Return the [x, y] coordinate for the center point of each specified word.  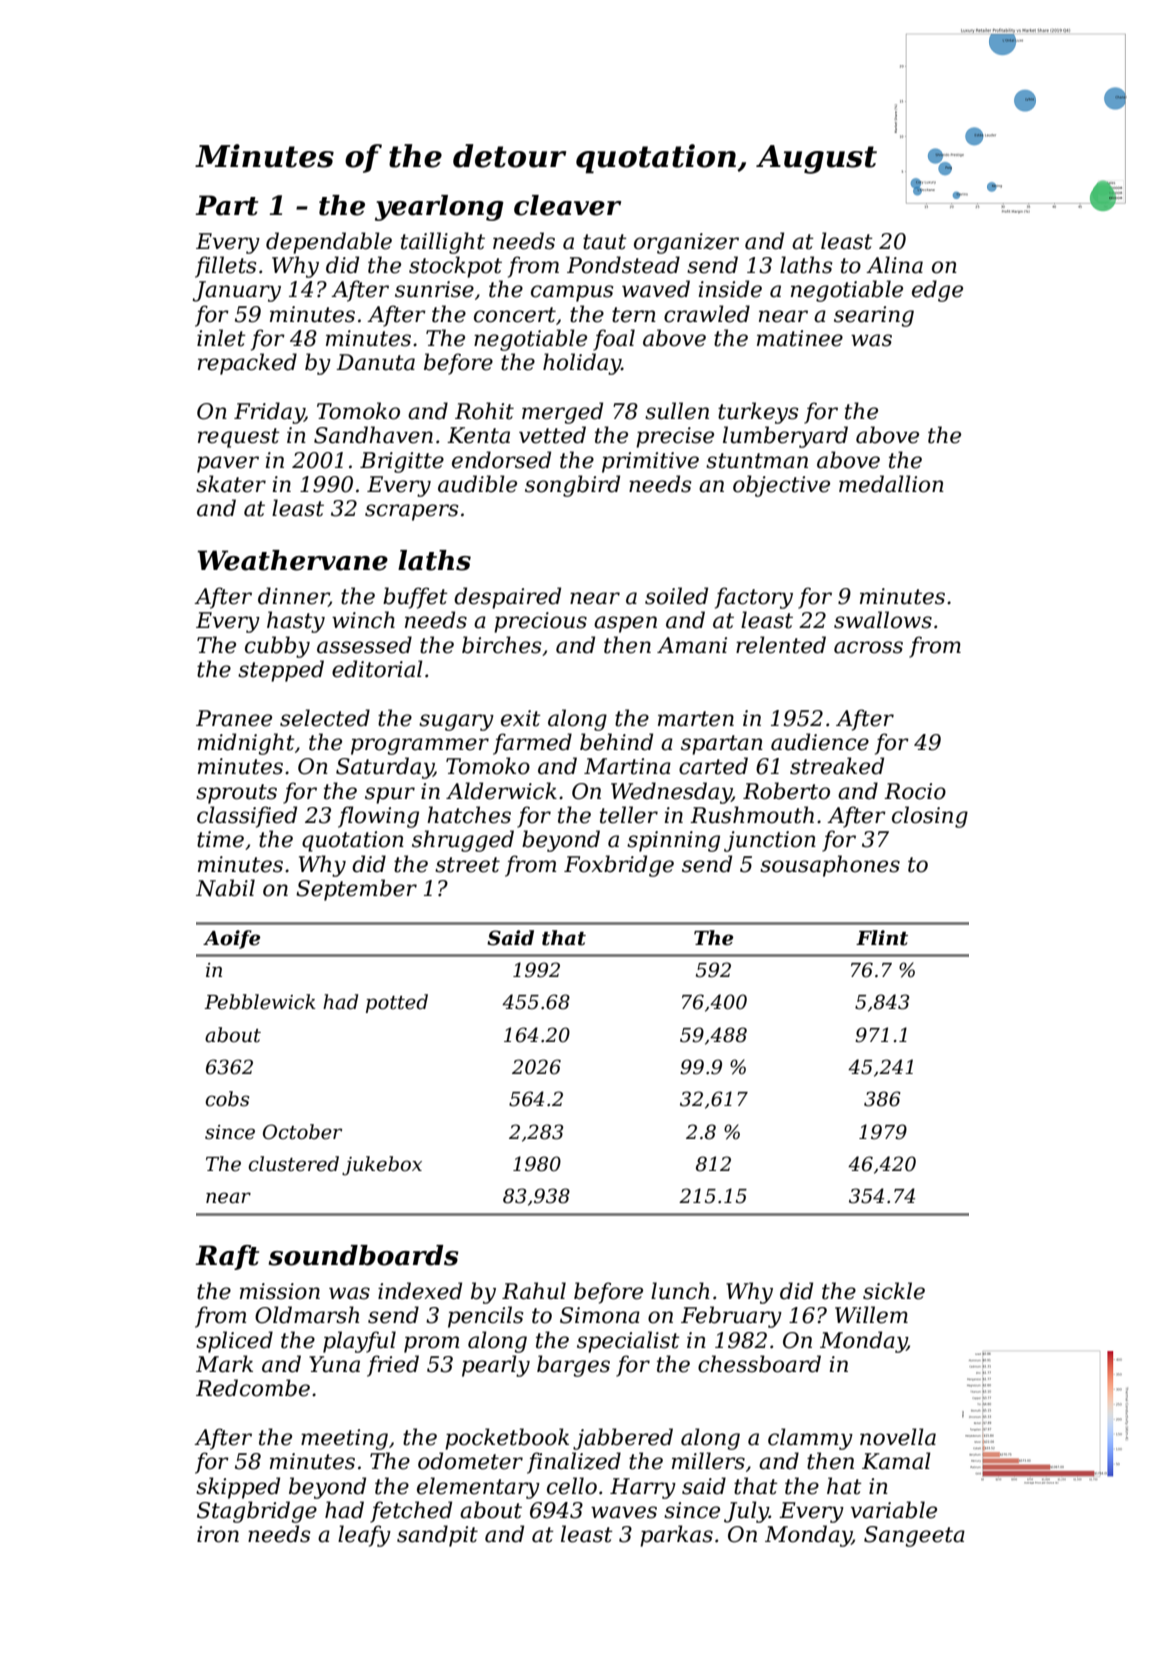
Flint [882, 938]
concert [515, 315]
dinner [293, 597]
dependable [329, 243]
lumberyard [785, 437]
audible [477, 484]
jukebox [382, 1166]
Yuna [334, 1364]
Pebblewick [260, 1002]
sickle [894, 1291]
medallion [891, 484]
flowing [378, 817]
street [467, 865]
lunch [680, 1291]
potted [397, 1003]
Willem [871, 1315]
